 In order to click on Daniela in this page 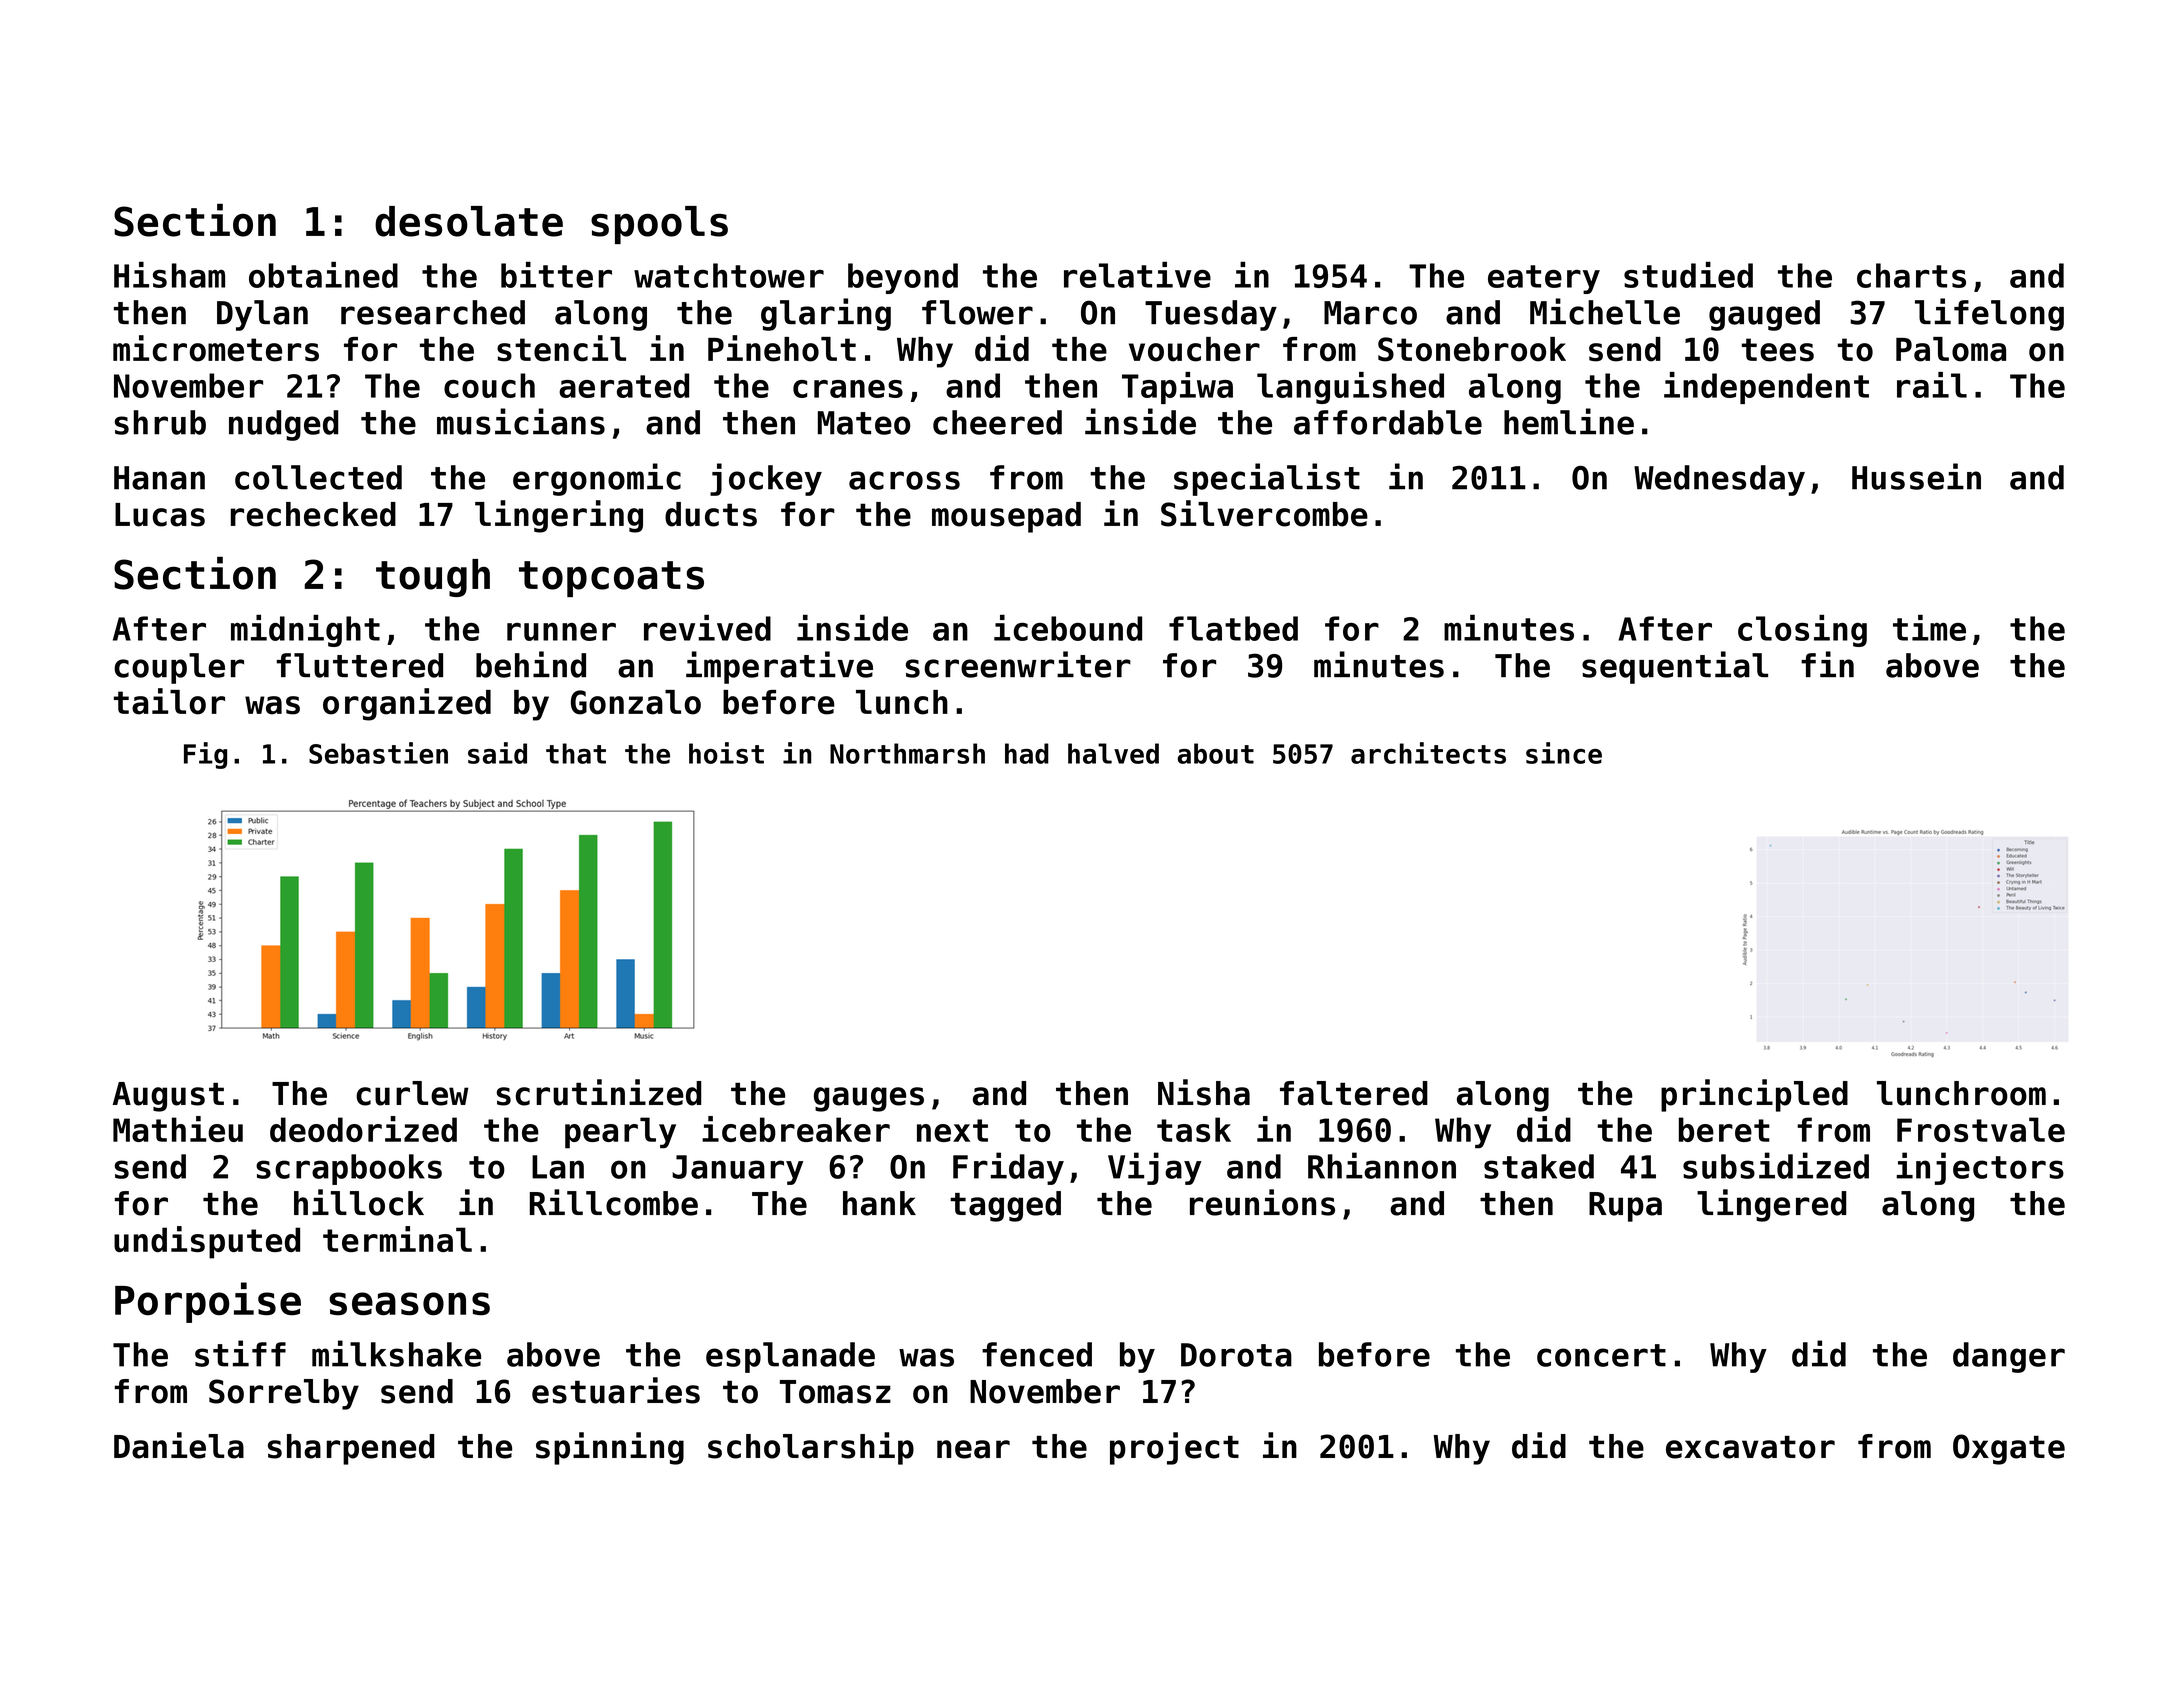, I will do `click(179, 1445)`.
